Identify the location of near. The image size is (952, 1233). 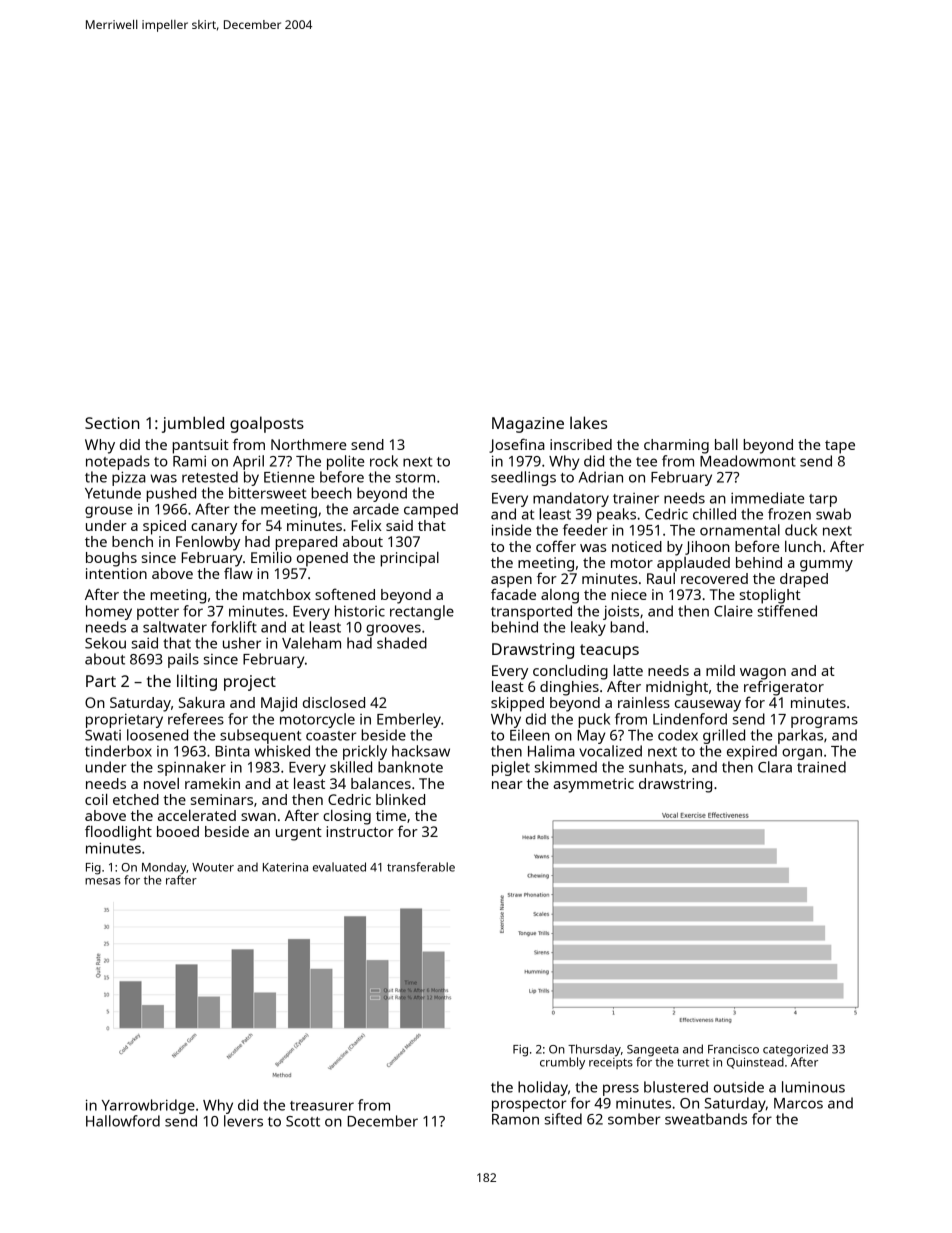
(507, 785).
